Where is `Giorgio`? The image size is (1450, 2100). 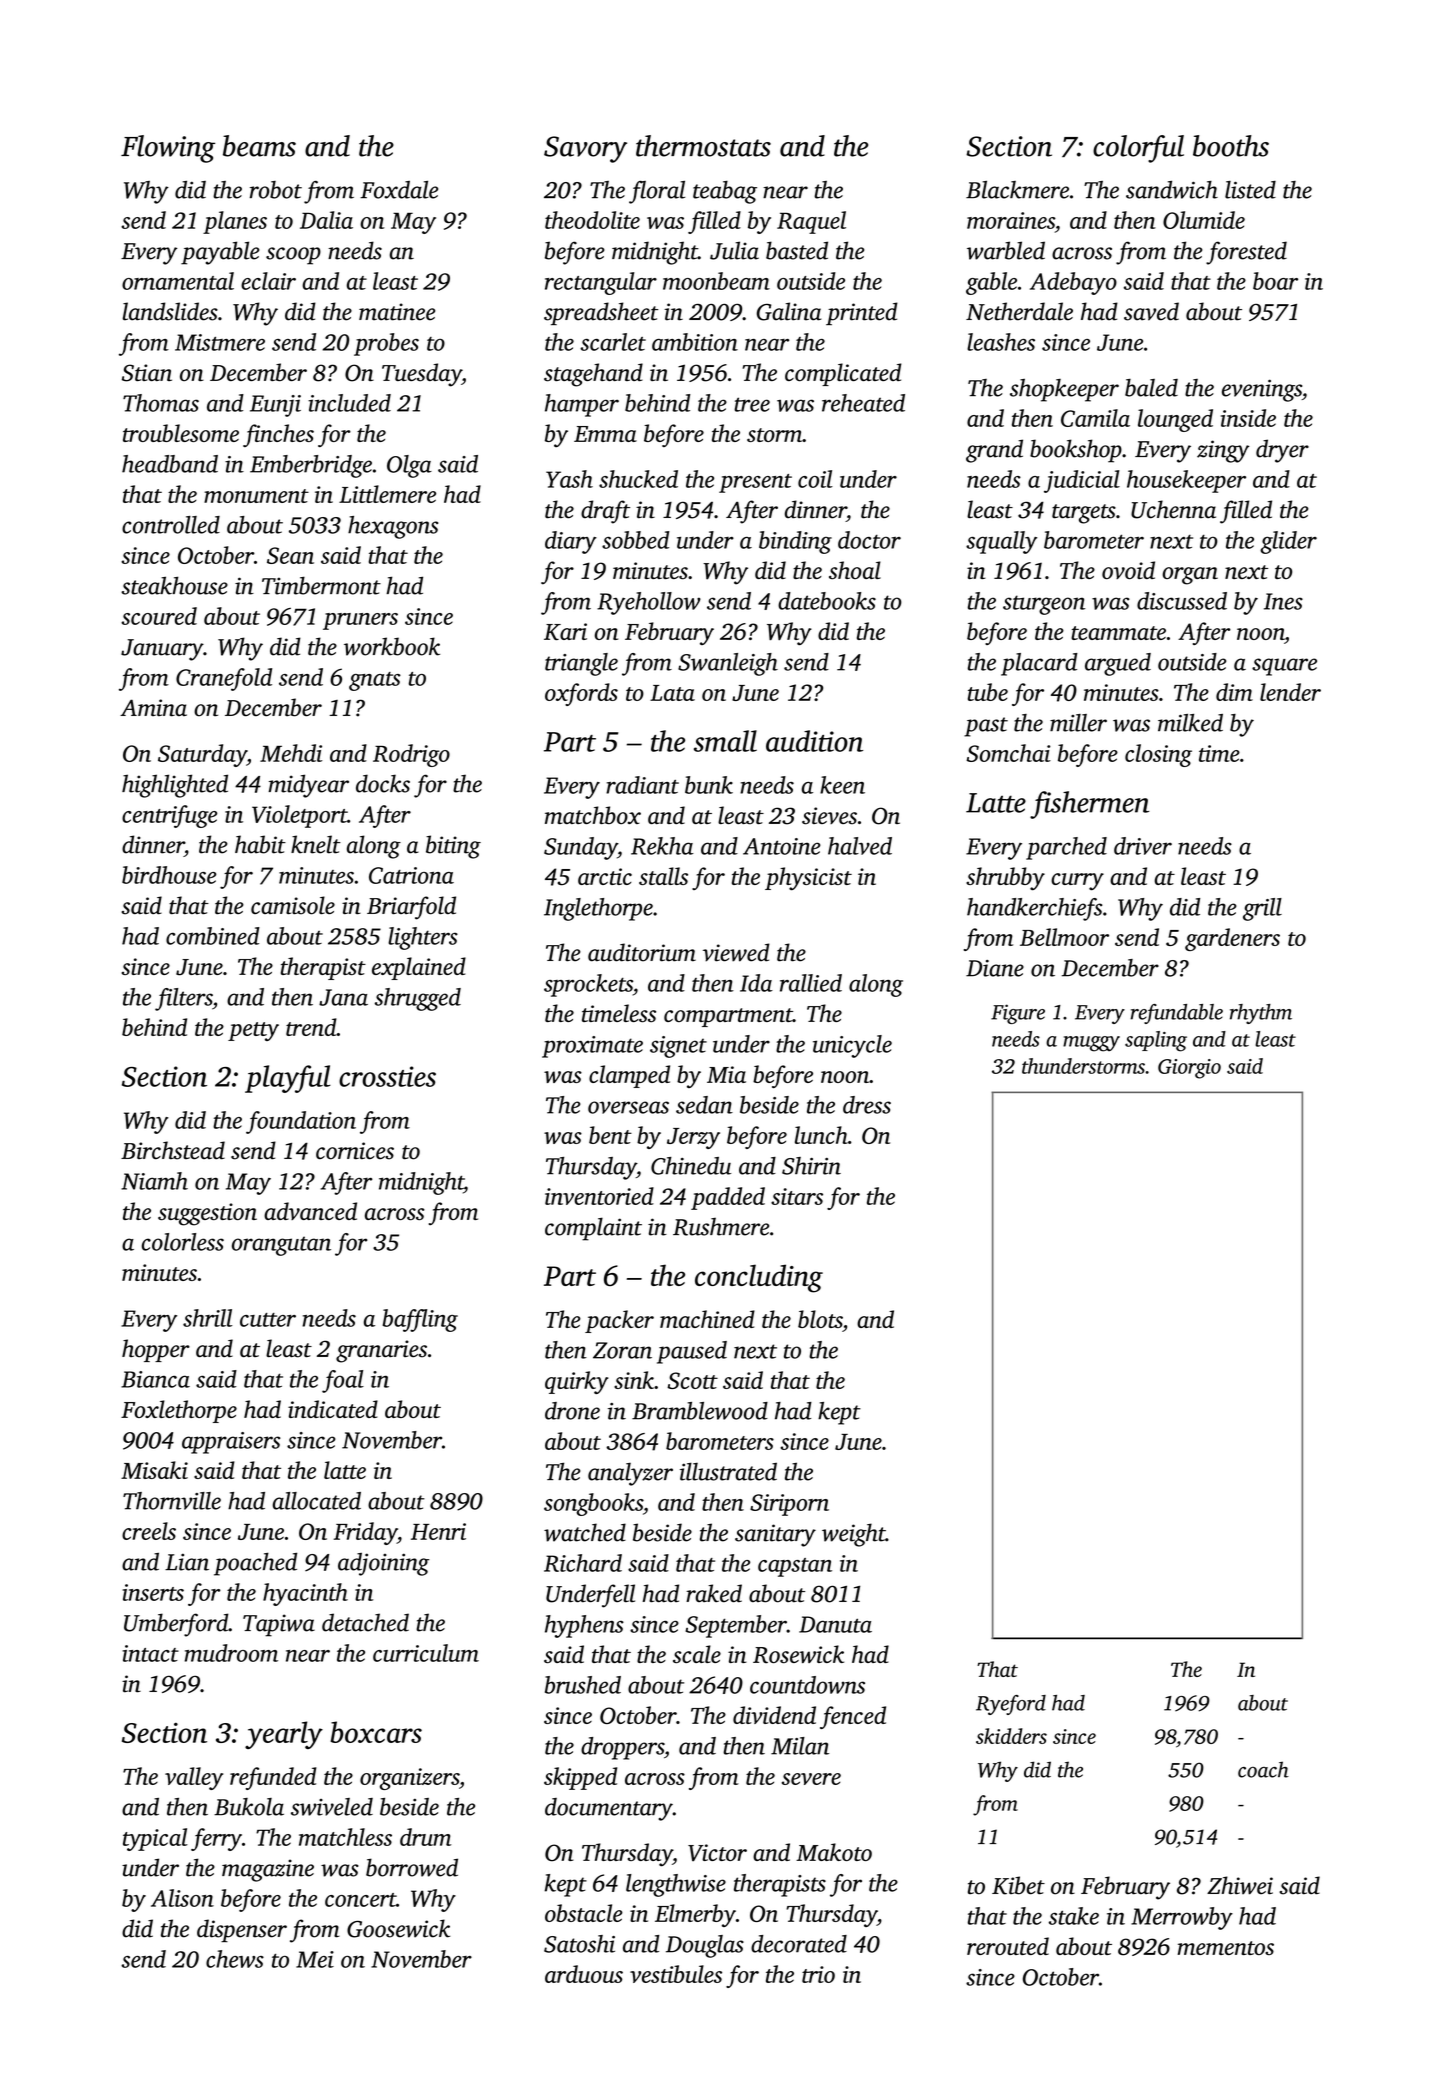
Giorgio is located at coordinates (1189, 1069).
